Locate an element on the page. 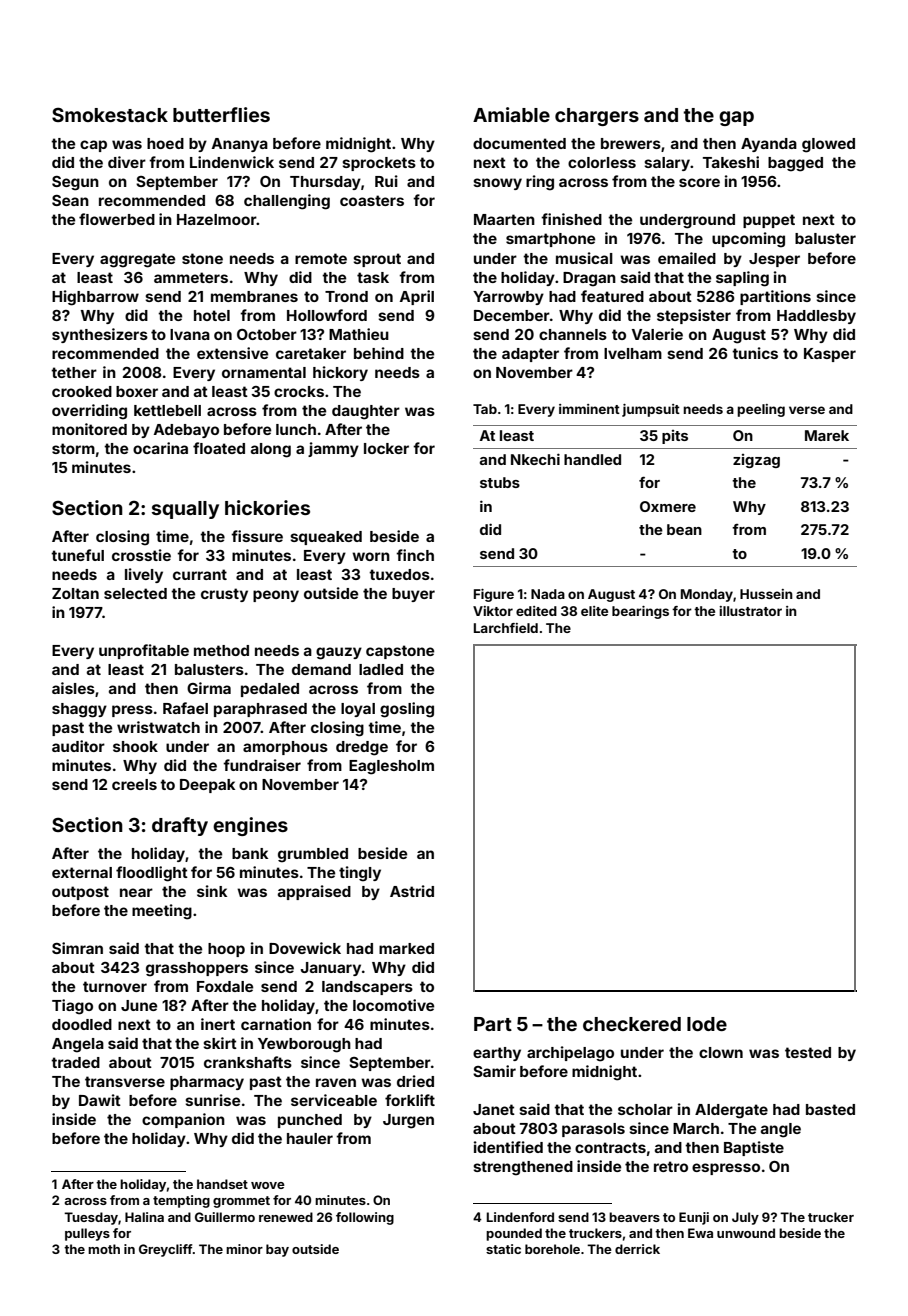 Image resolution: width=908 pixels, height=1316 pixels. tuneful is located at coordinates (77, 555).
